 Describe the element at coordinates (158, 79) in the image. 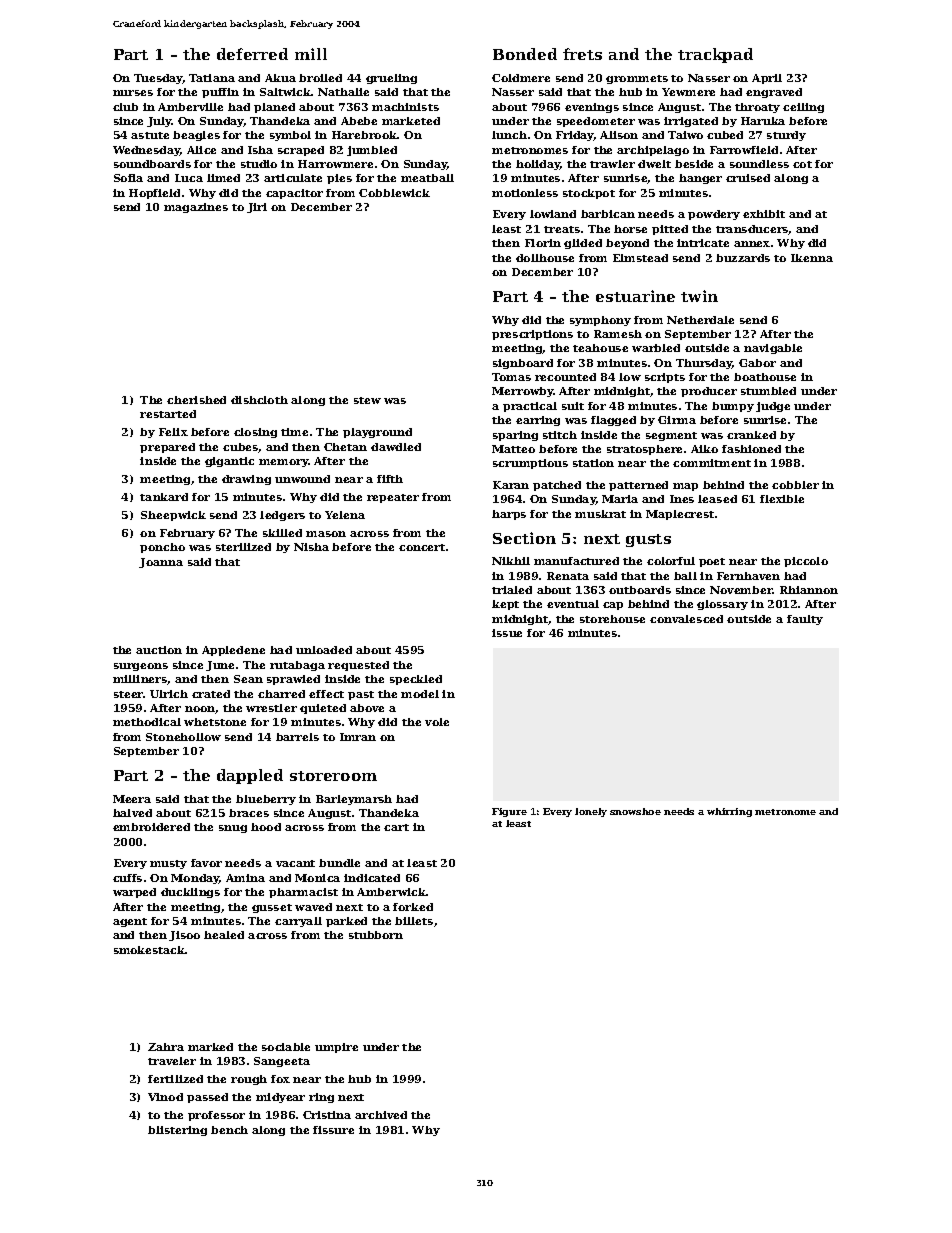

I see `Tuesday` at that location.
